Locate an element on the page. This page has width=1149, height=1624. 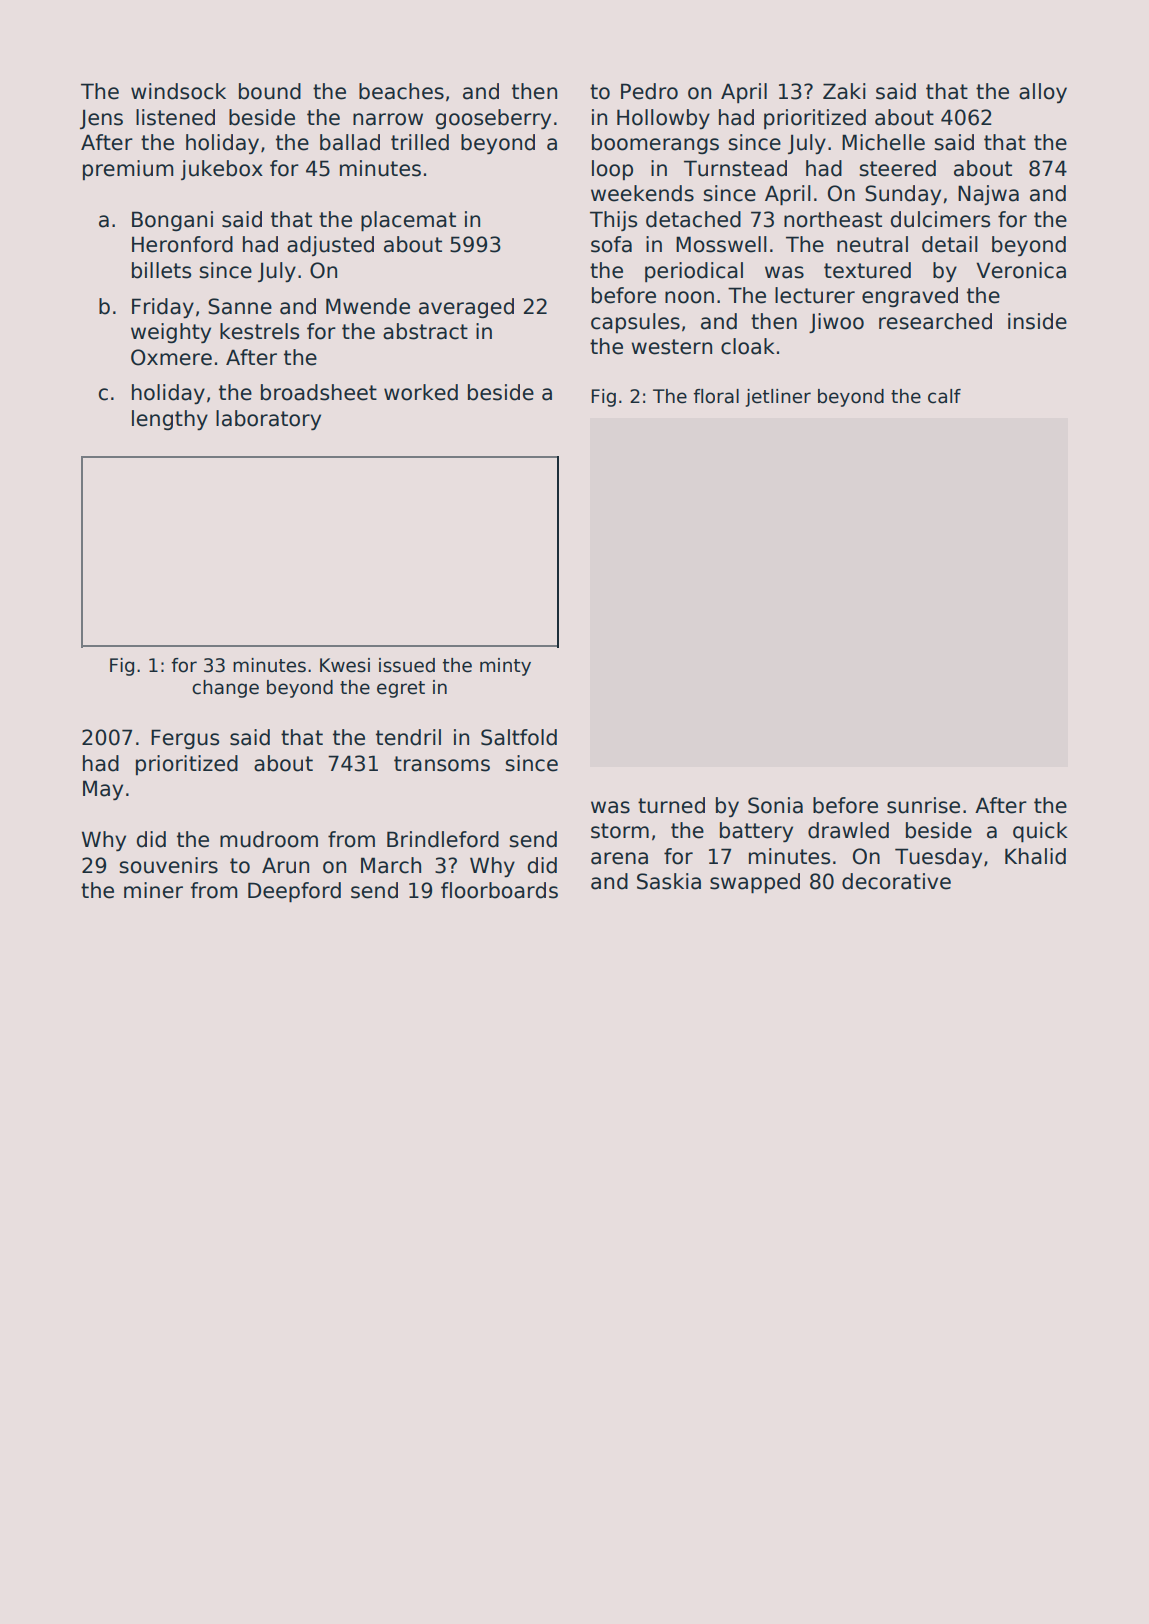
floral is located at coordinates (716, 396).
